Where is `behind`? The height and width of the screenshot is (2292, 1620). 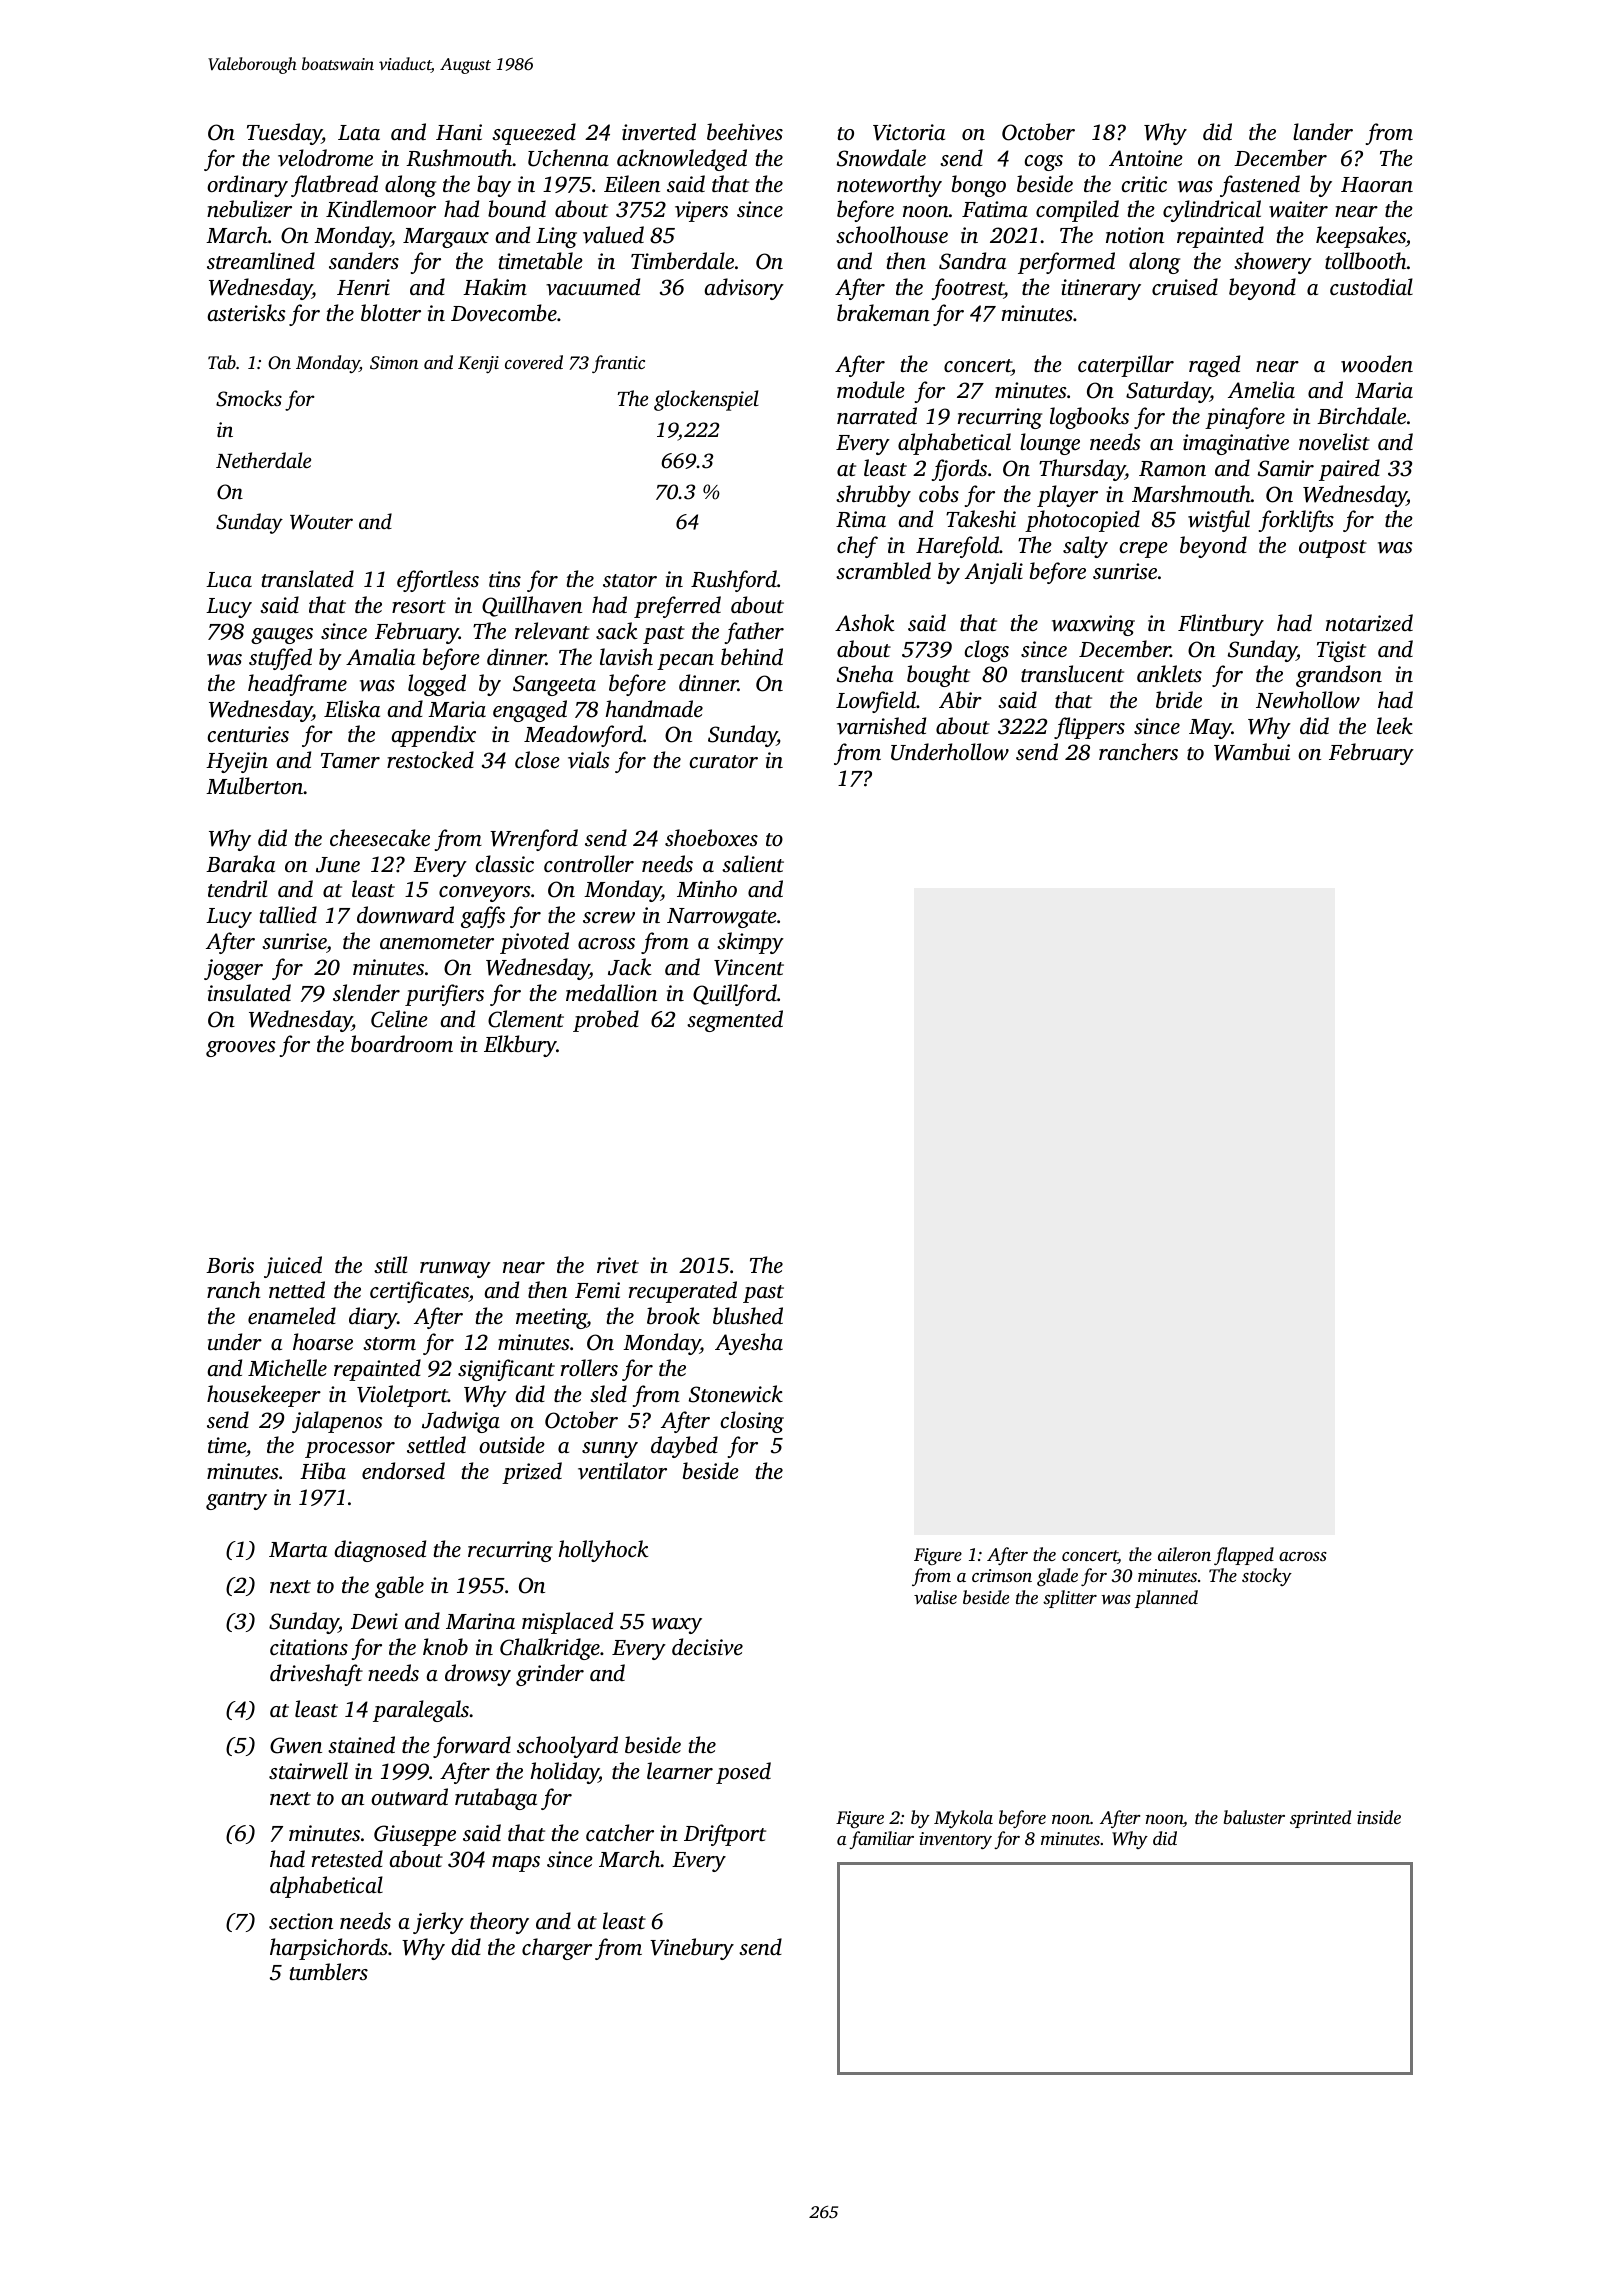 behind is located at coordinates (752, 656).
